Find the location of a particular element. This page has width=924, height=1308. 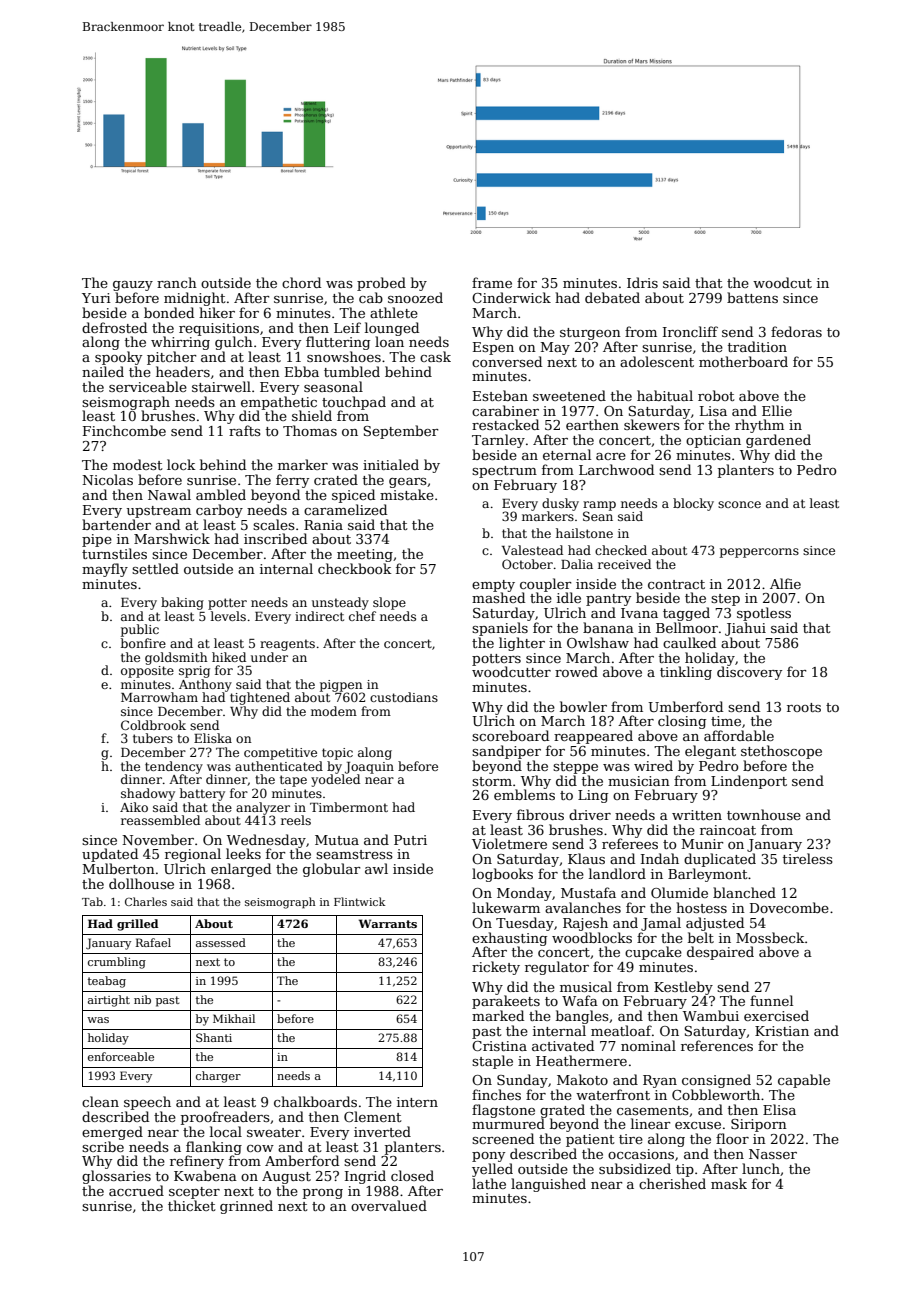

closing is located at coordinates (682, 722).
